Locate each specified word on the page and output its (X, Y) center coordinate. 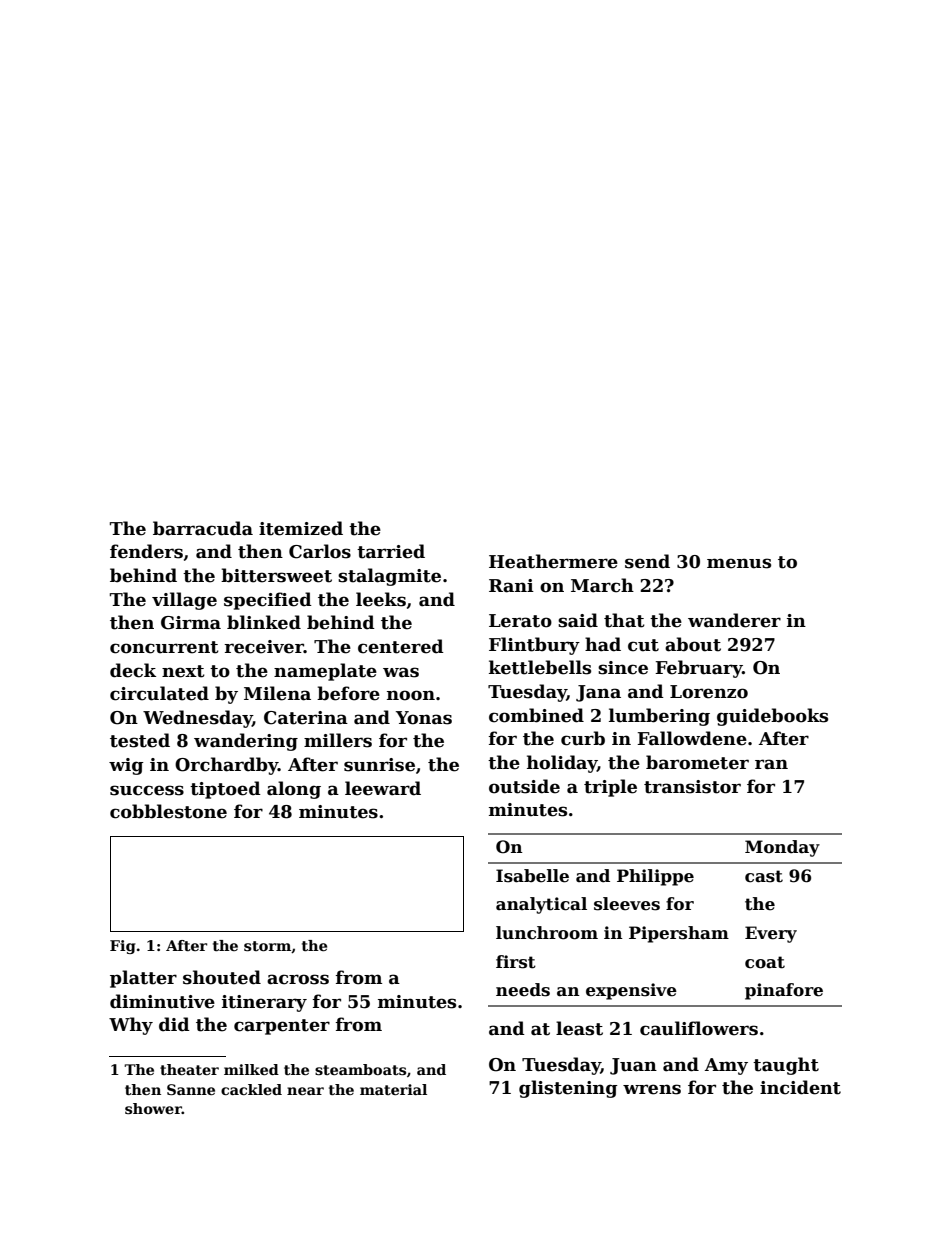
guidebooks (772, 717)
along (294, 790)
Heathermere (553, 561)
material (393, 1089)
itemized (301, 528)
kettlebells (540, 667)
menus (739, 563)
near (305, 1091)
